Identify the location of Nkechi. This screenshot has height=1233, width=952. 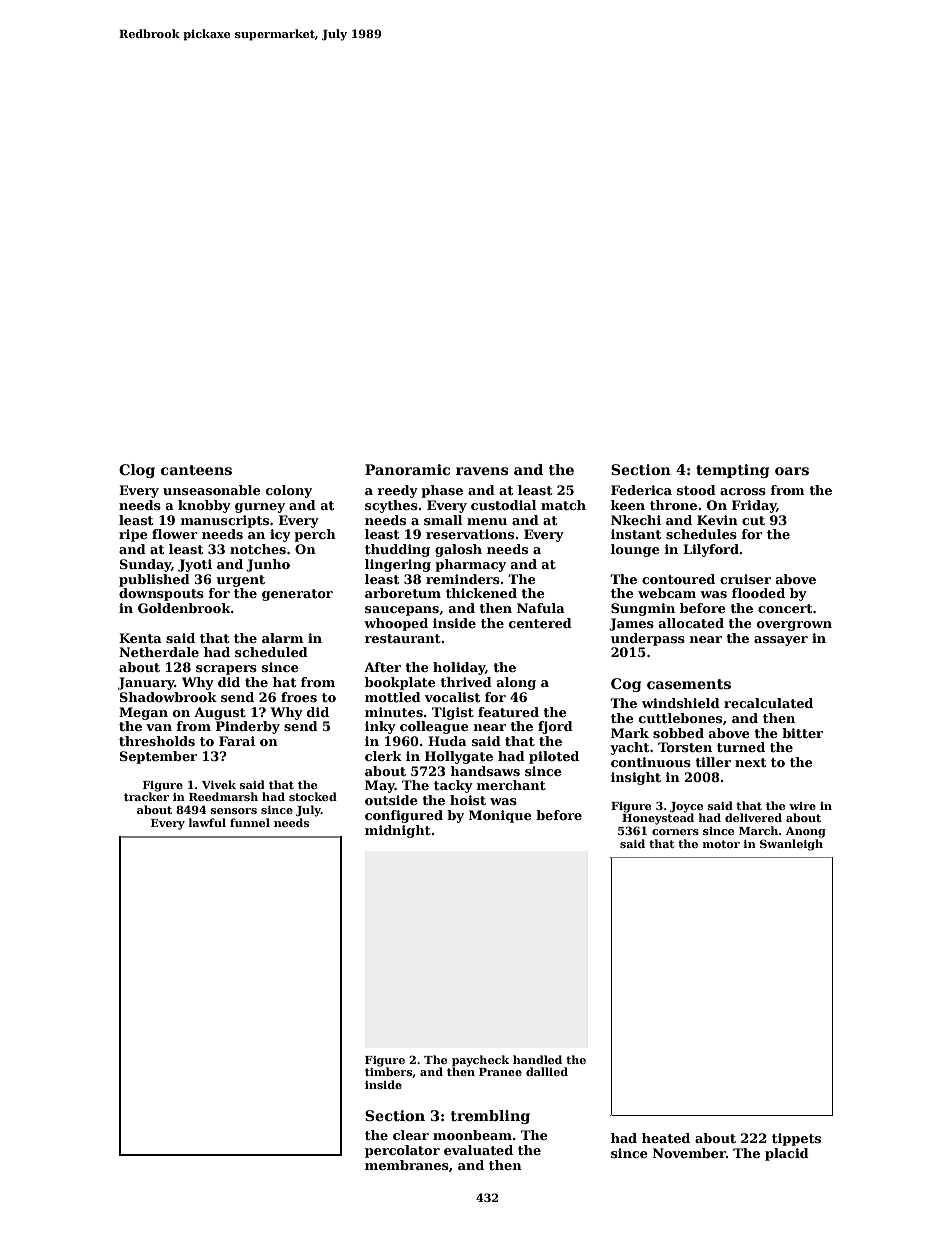
(636, 520).
